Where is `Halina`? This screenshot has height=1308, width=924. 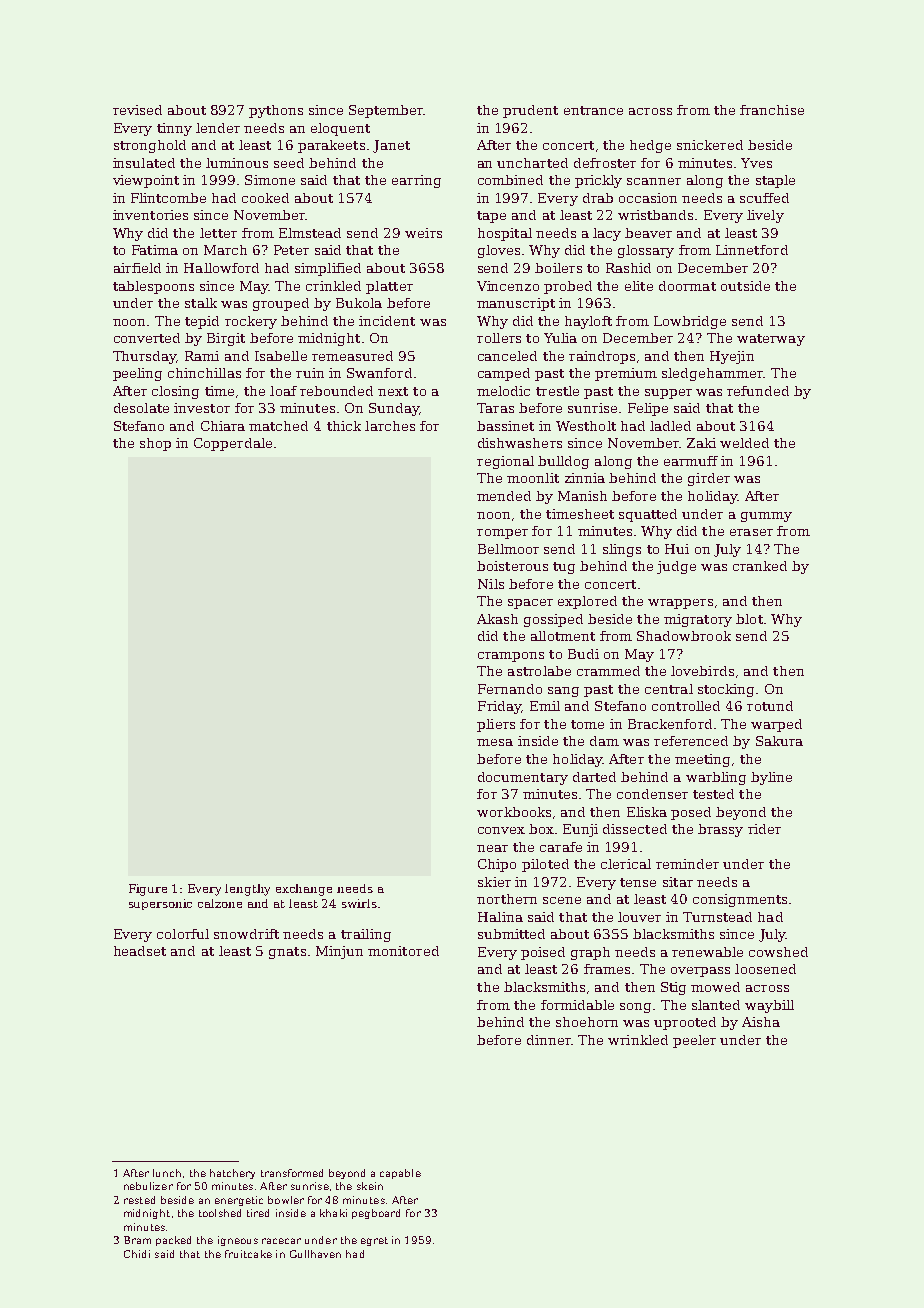
Halina is located at coordinates (500, 917).
